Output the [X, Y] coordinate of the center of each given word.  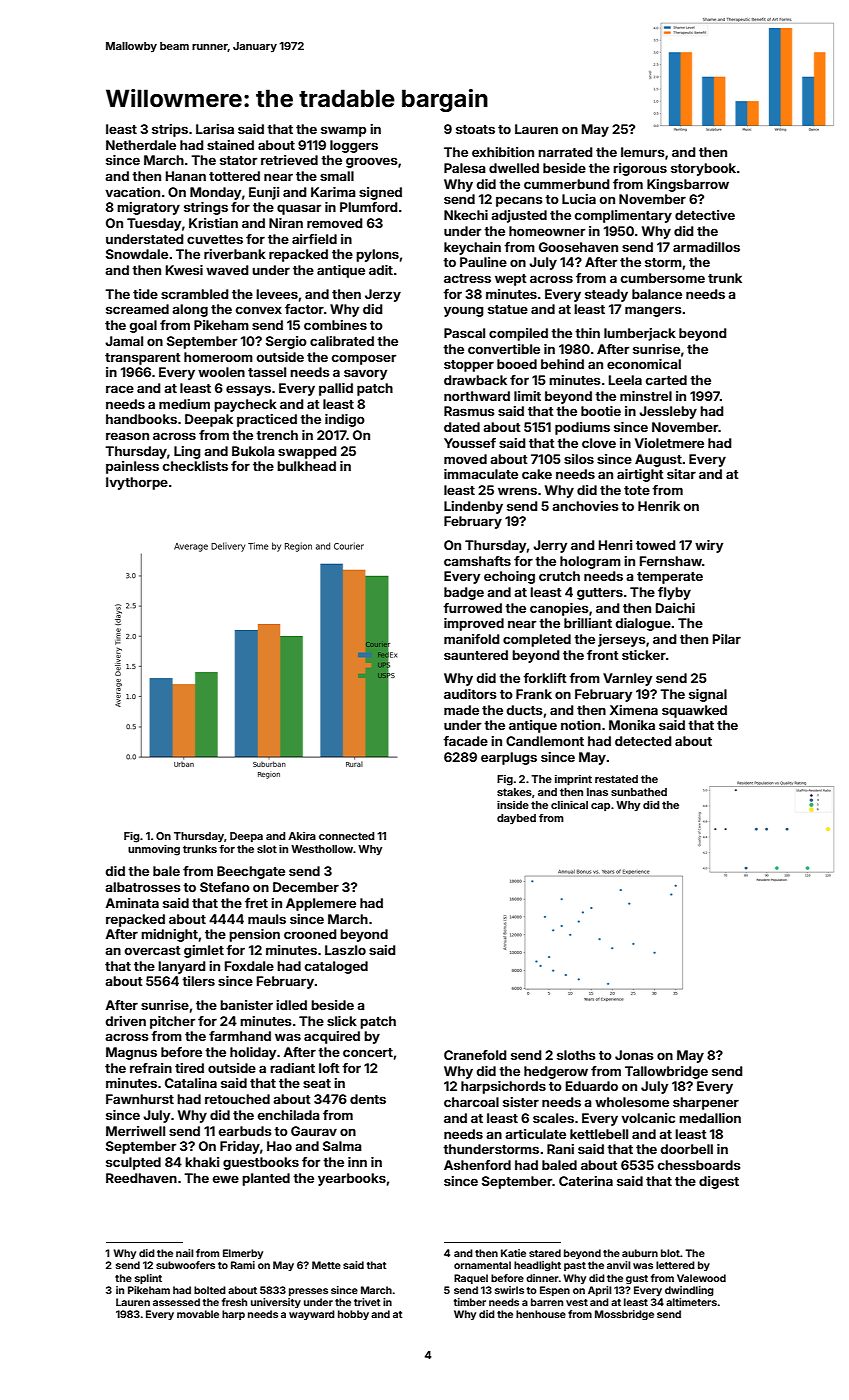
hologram [590, 562]
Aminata [132, 903]
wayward [312, 1315]
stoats [475, 129]
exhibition [503, 152]
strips [170, 130]
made [461, 710]
